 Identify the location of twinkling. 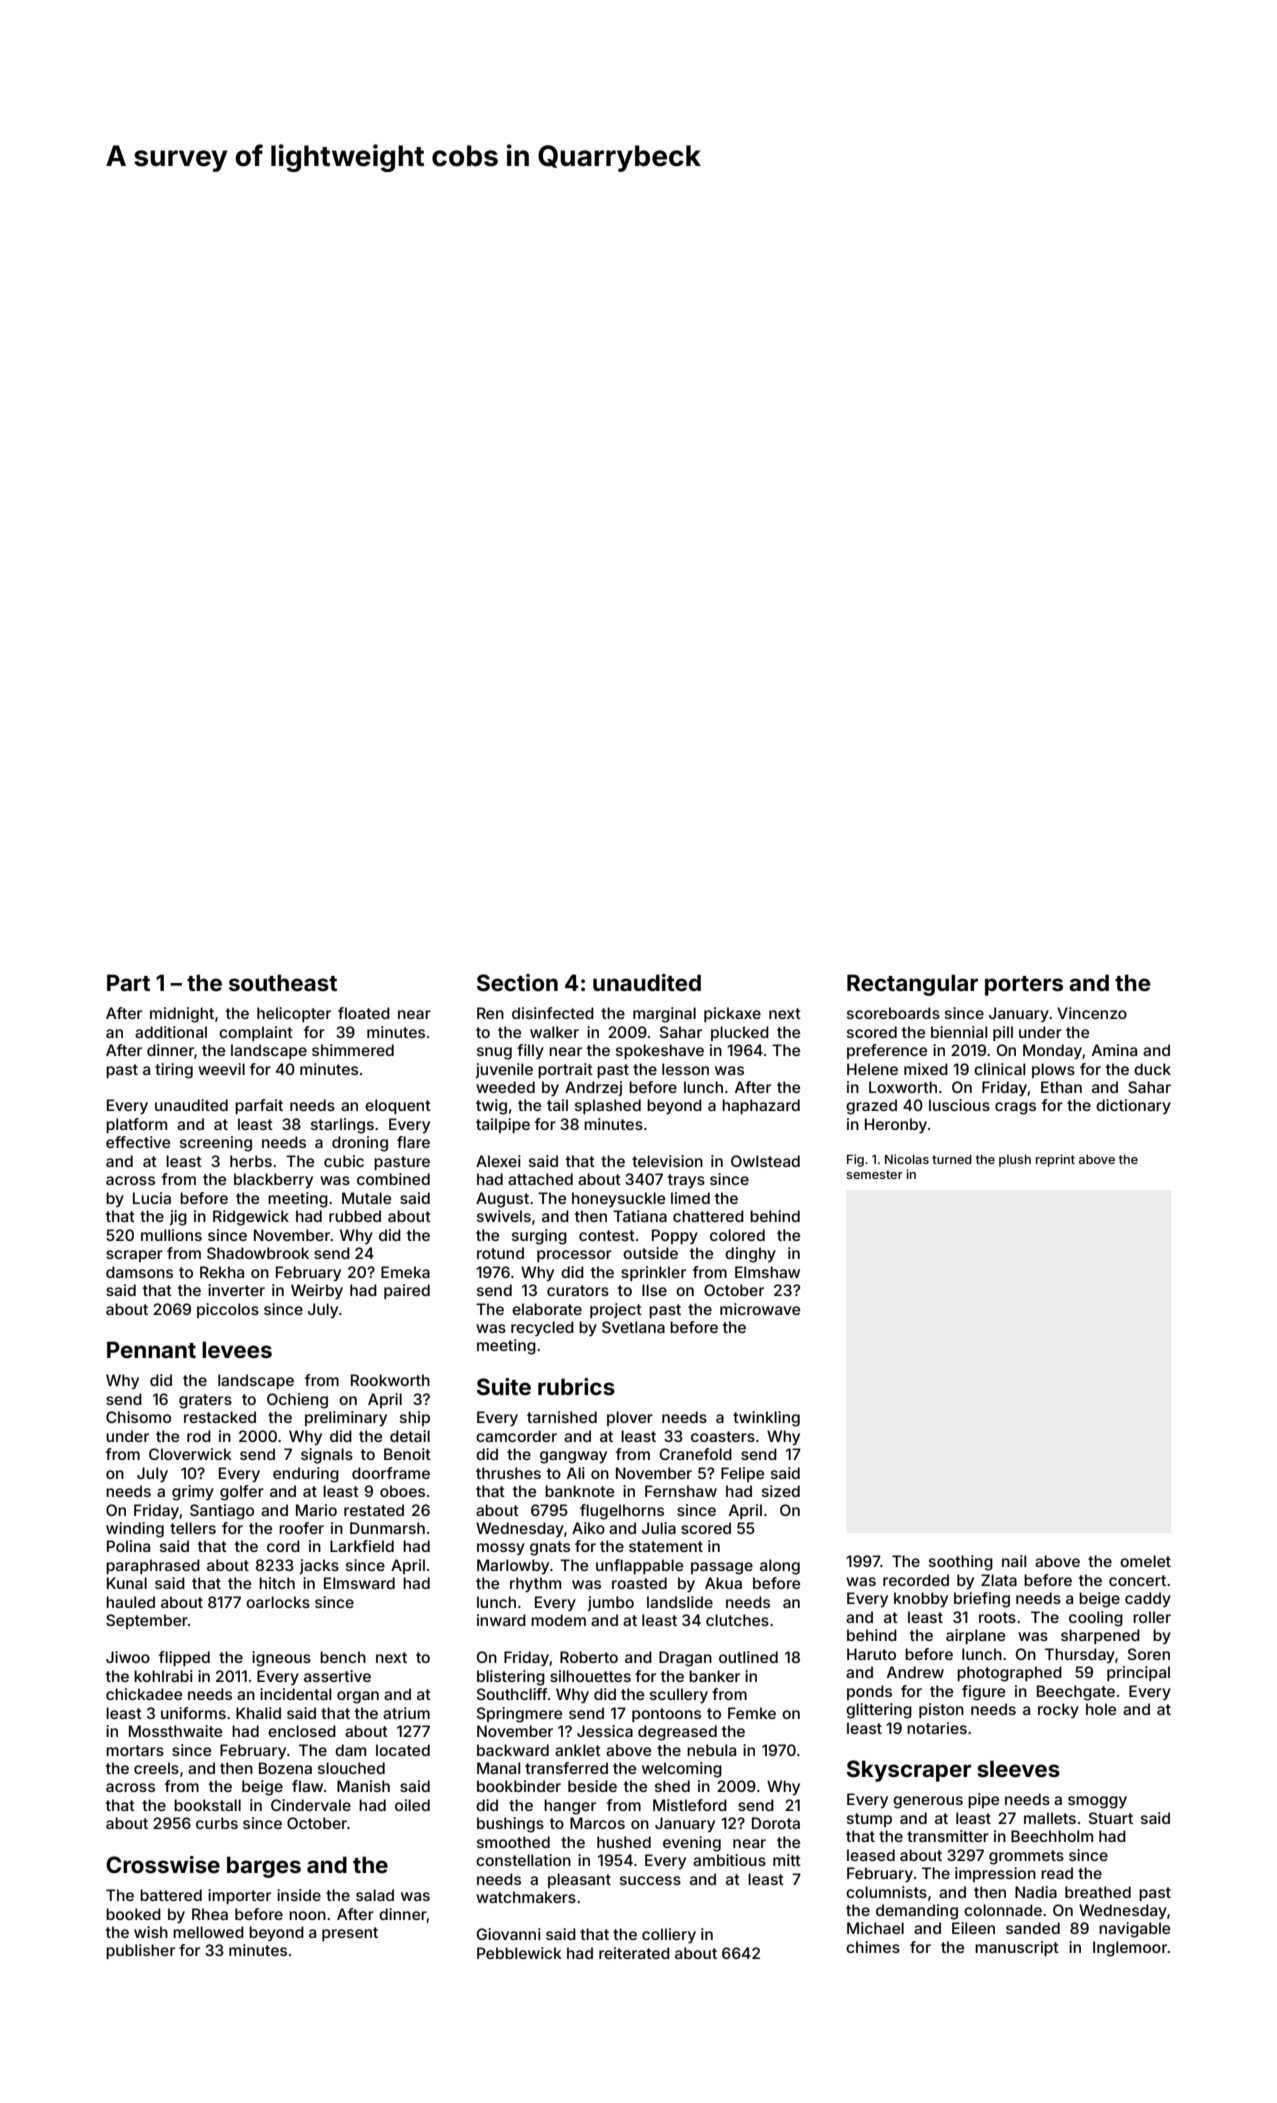
(766, 1419).
